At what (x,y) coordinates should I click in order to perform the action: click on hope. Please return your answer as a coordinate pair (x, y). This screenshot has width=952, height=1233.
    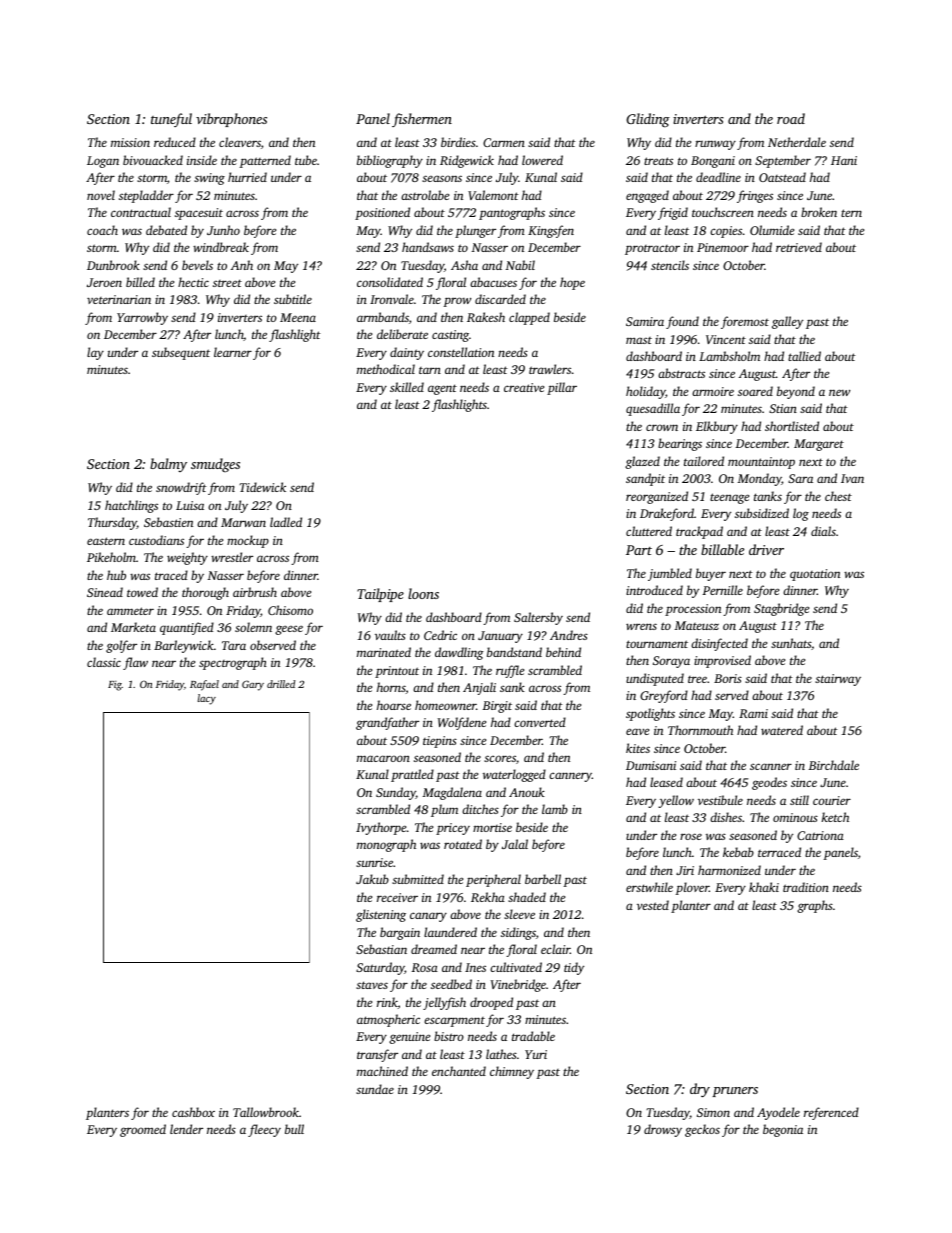
    Looking at the image, I should click on (572, 283).
